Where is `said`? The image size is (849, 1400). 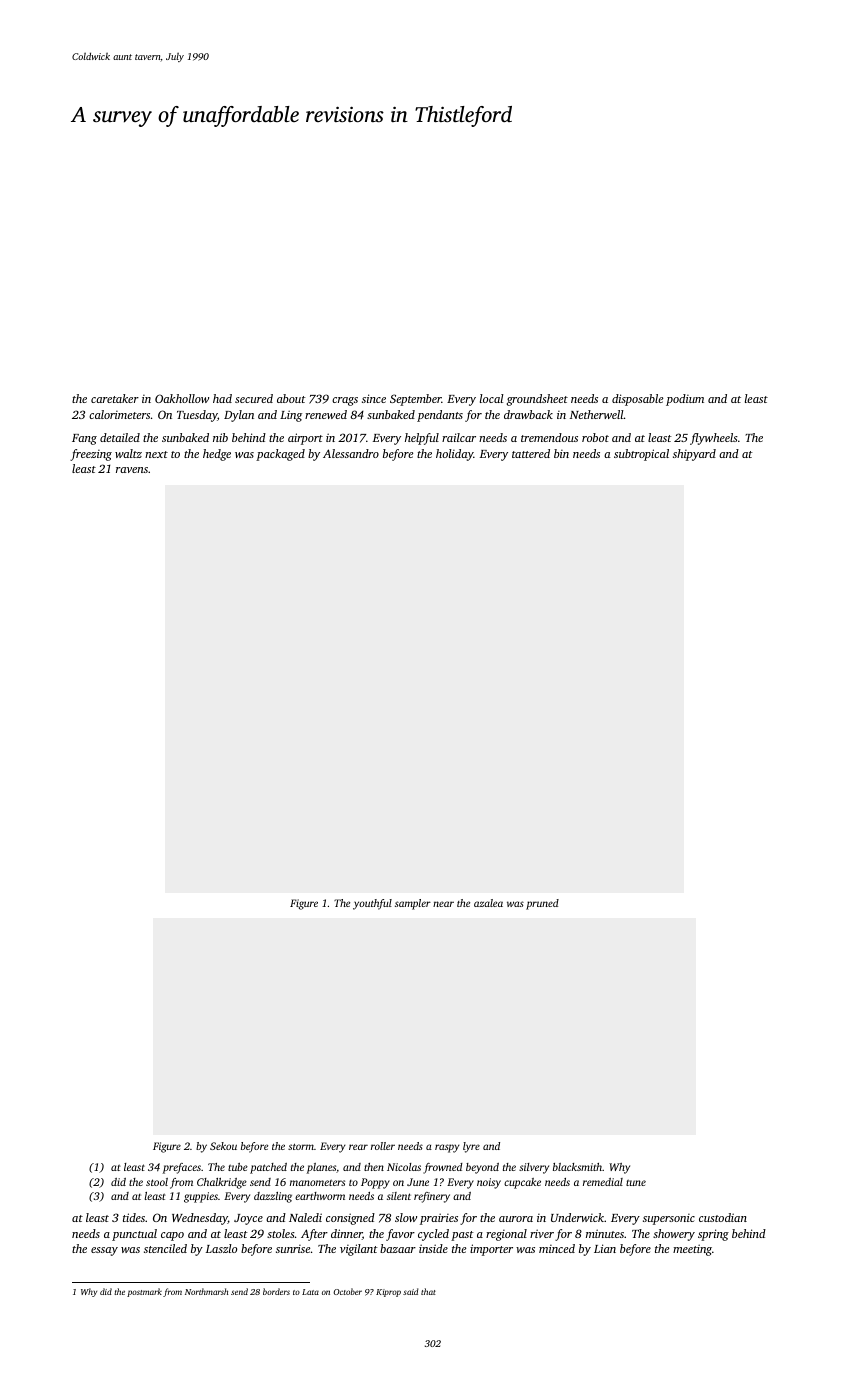
said is located at coordinates (411, 1291).
